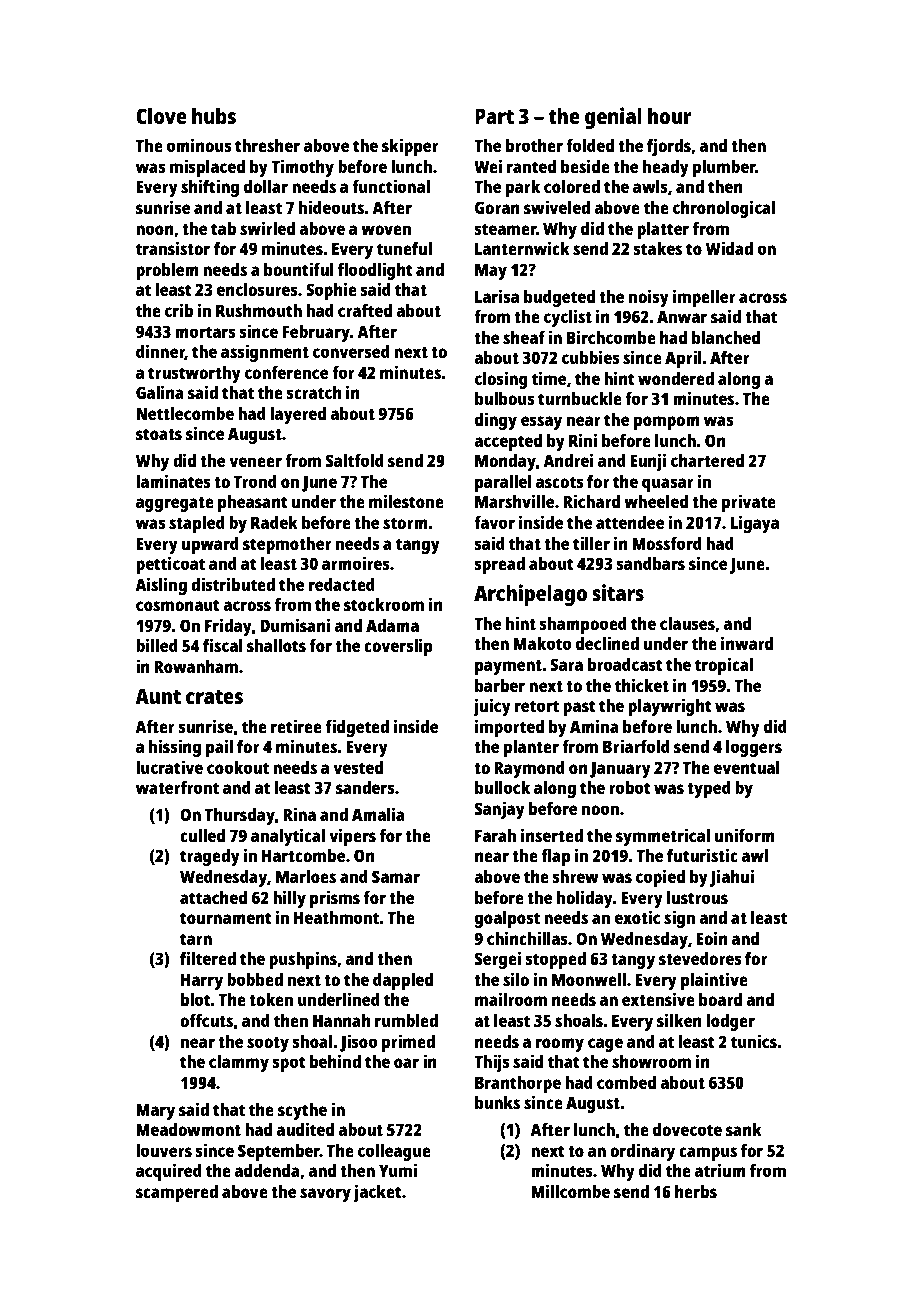 The image size is (924, 1314). Describe the element at coordinates (670, 116) in the page. I see `hour` at that location.
